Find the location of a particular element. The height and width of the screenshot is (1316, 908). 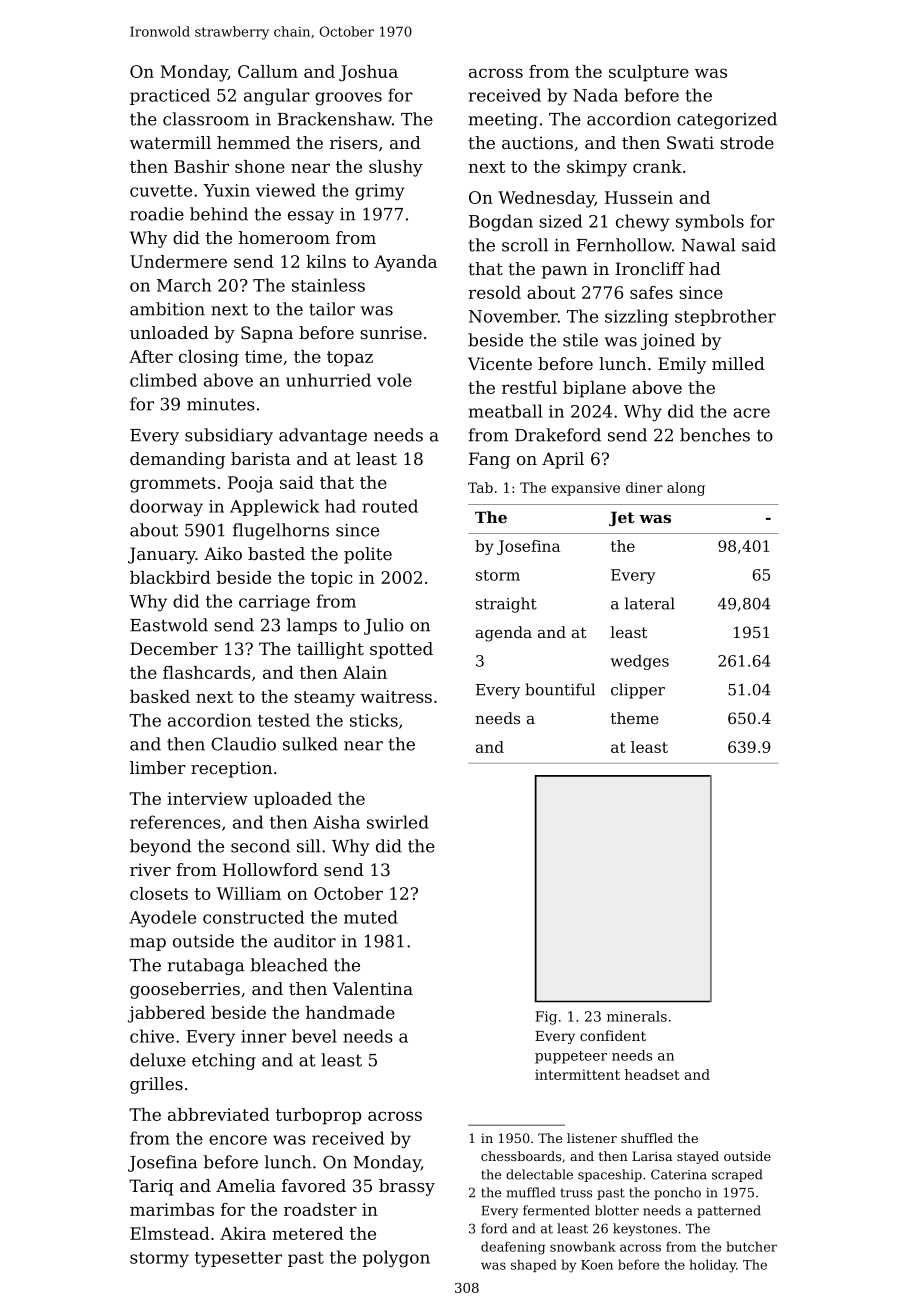

Callum is located at coordinates (268, 71).
